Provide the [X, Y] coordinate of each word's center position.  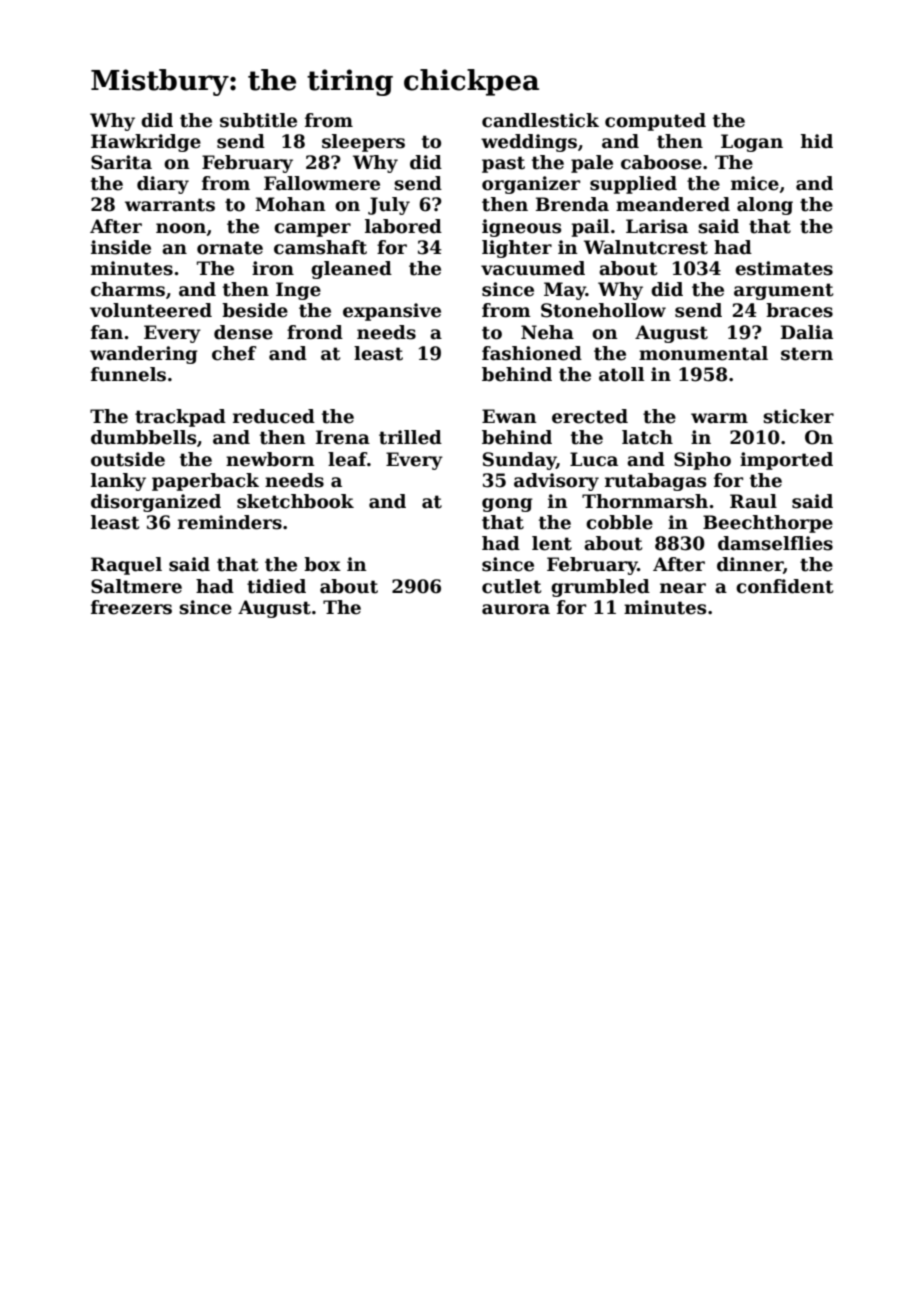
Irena [343, 437]
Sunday [519, 461]
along [765, 206]
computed [655, 122]
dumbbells [143, 437]
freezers [131, 607]
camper [312, 230]
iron [273, 268]
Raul [753, 501]
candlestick [540, 120]
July [389, 206]
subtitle [258, 120]
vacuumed [533, 268]
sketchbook [295, 501]
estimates [784, 268]
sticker [798, 416]
